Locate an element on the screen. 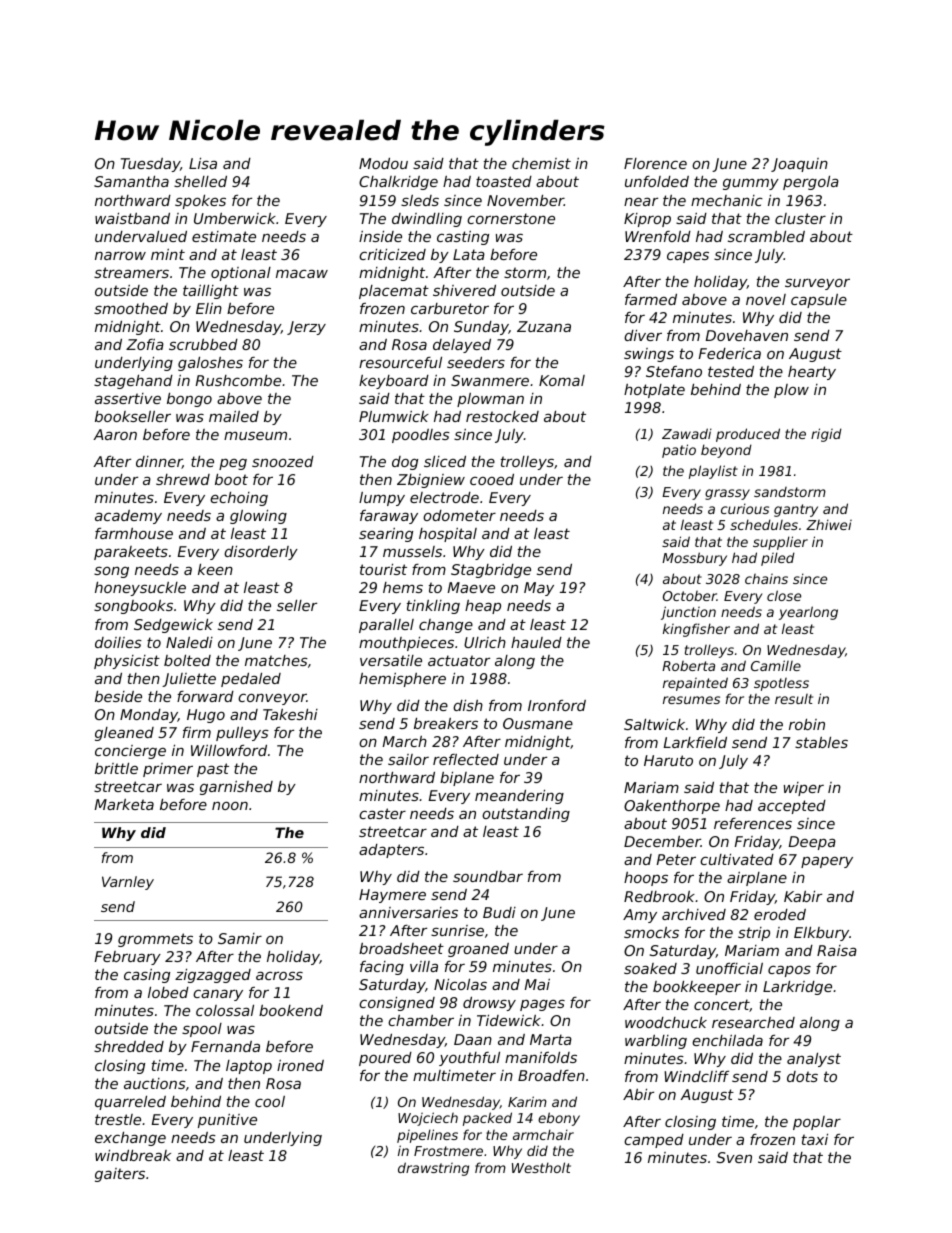 This screenshot has width=952, height=1233. disorderly is located at coordinates (261, 553).
